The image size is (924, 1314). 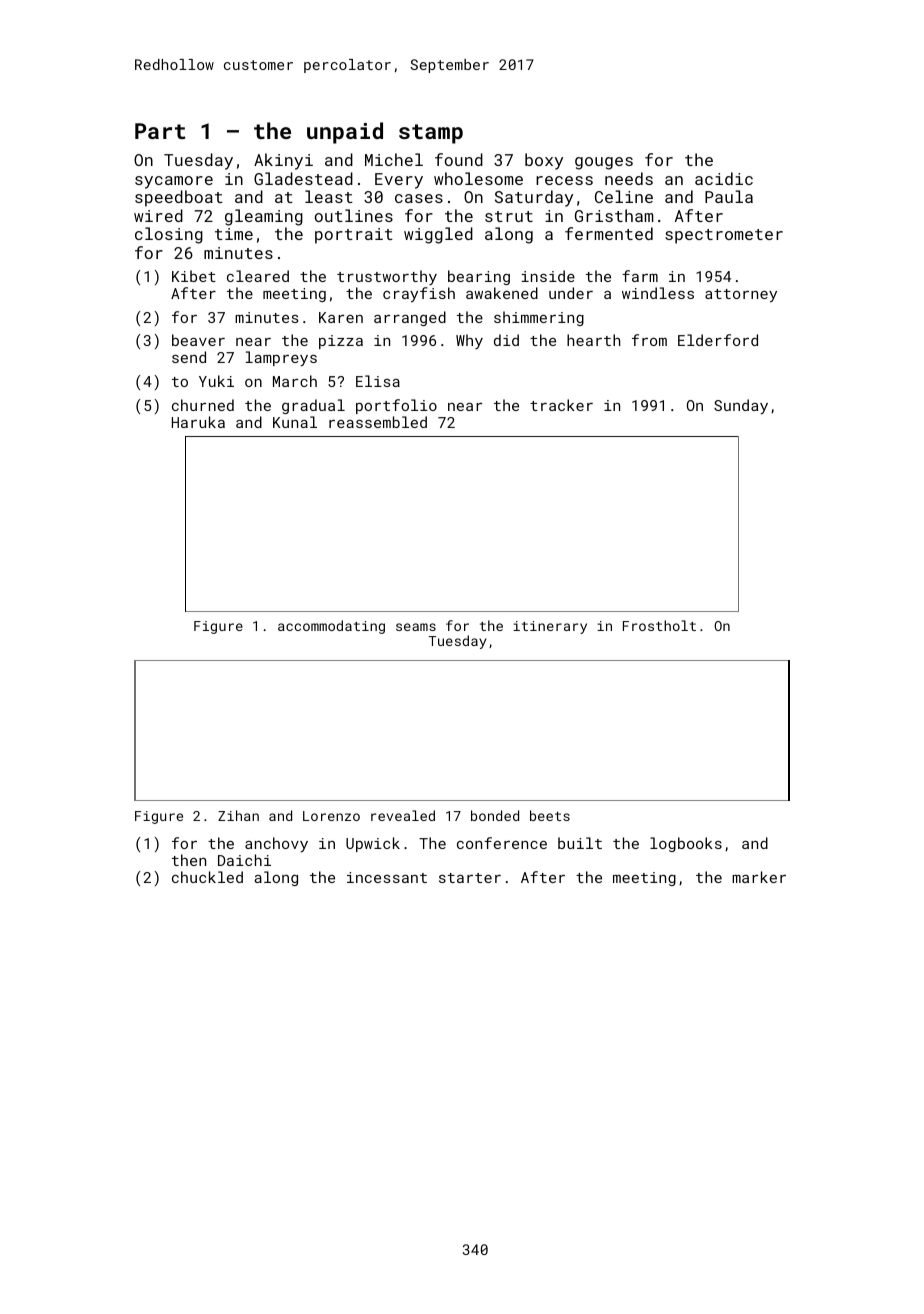 What do you see at coordinates (331, 627) in the image?
I see `accommodating` at bounding box center [331, 627].
